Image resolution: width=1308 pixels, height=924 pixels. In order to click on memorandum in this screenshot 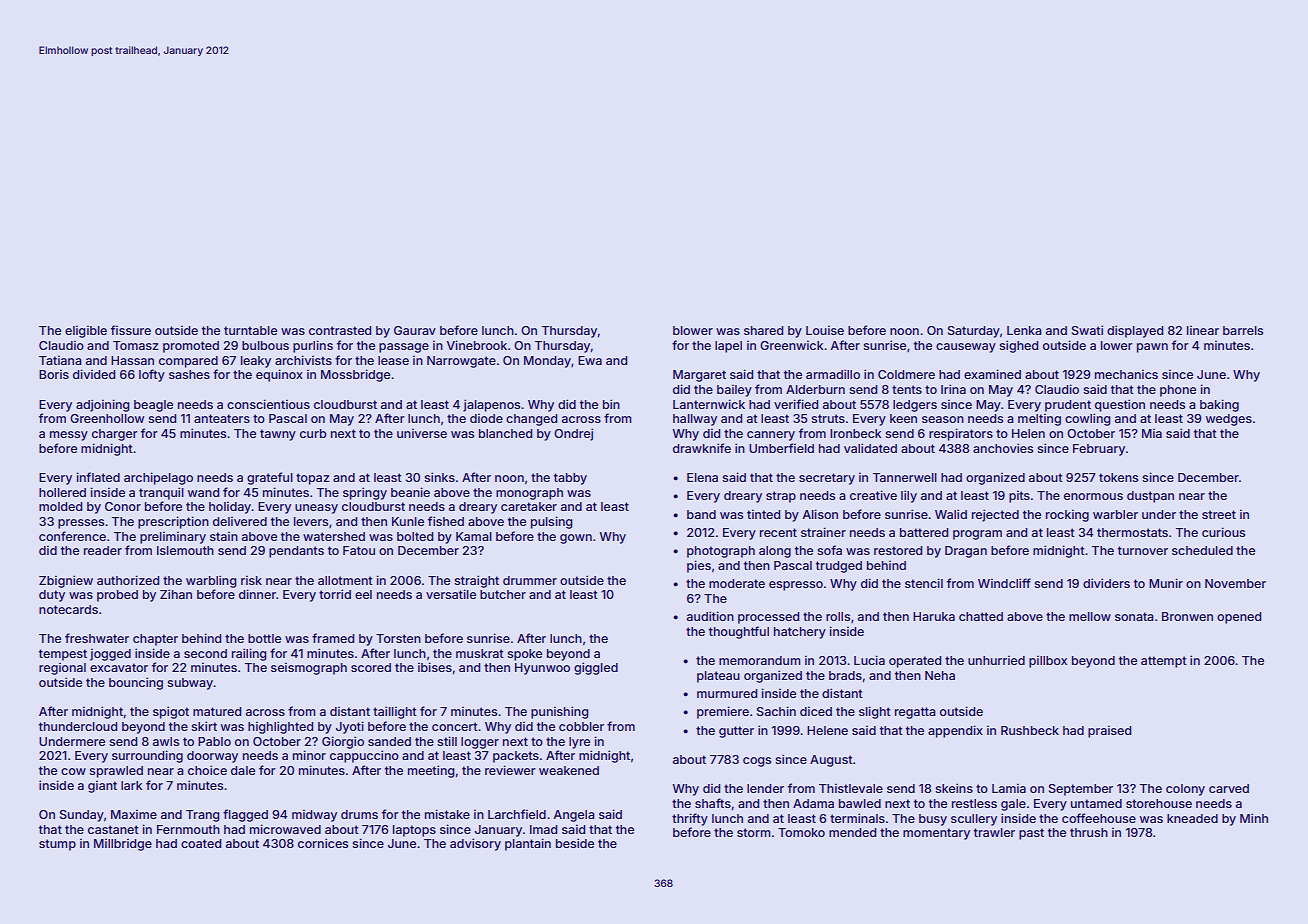, I will do `click(760, 660)`.
